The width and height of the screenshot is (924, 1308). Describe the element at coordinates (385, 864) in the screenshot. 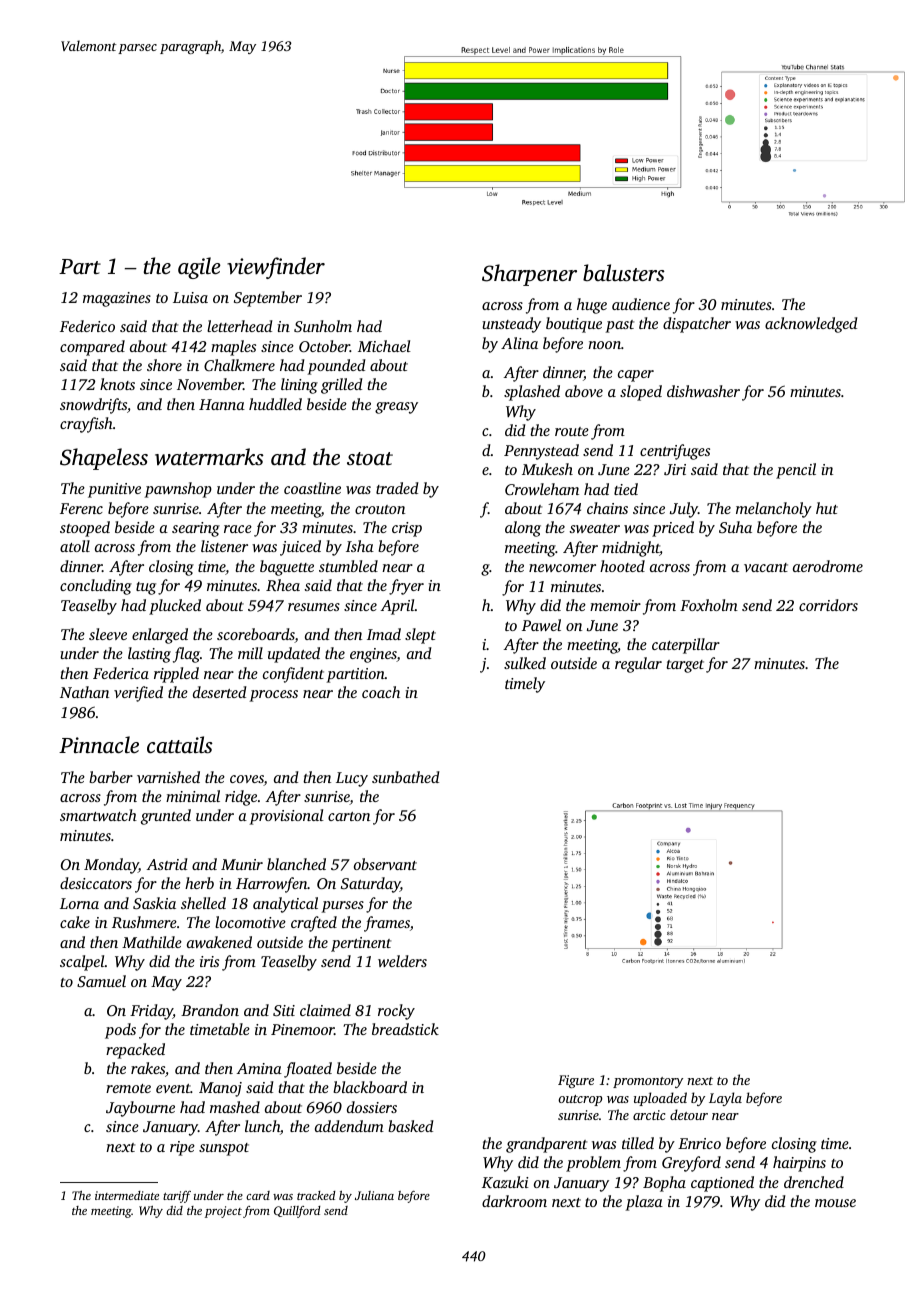

I see `observant` at that location.
